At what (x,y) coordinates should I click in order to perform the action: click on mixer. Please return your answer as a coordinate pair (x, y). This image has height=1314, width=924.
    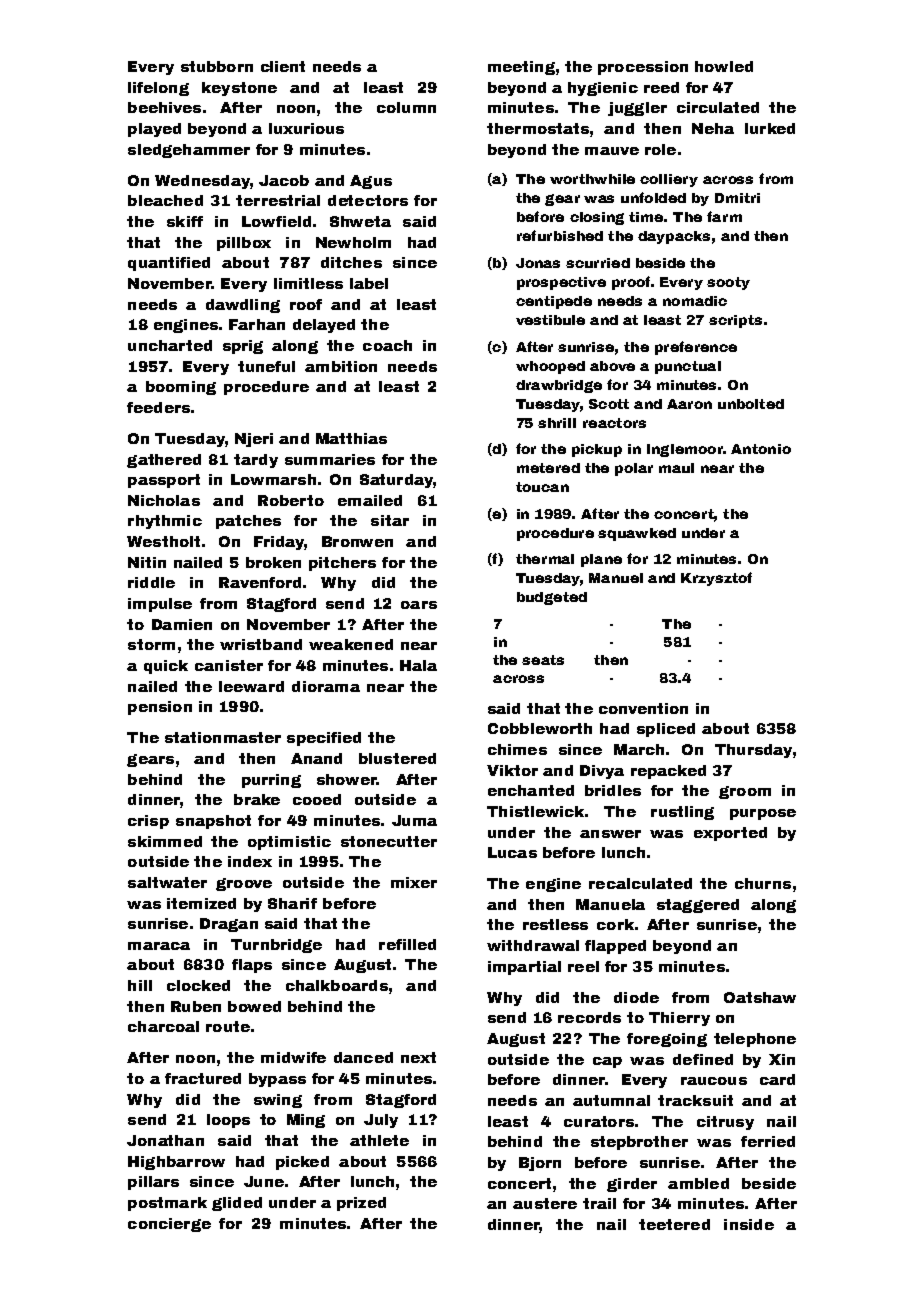
    Looking at the image, I should click on (414, 882).
